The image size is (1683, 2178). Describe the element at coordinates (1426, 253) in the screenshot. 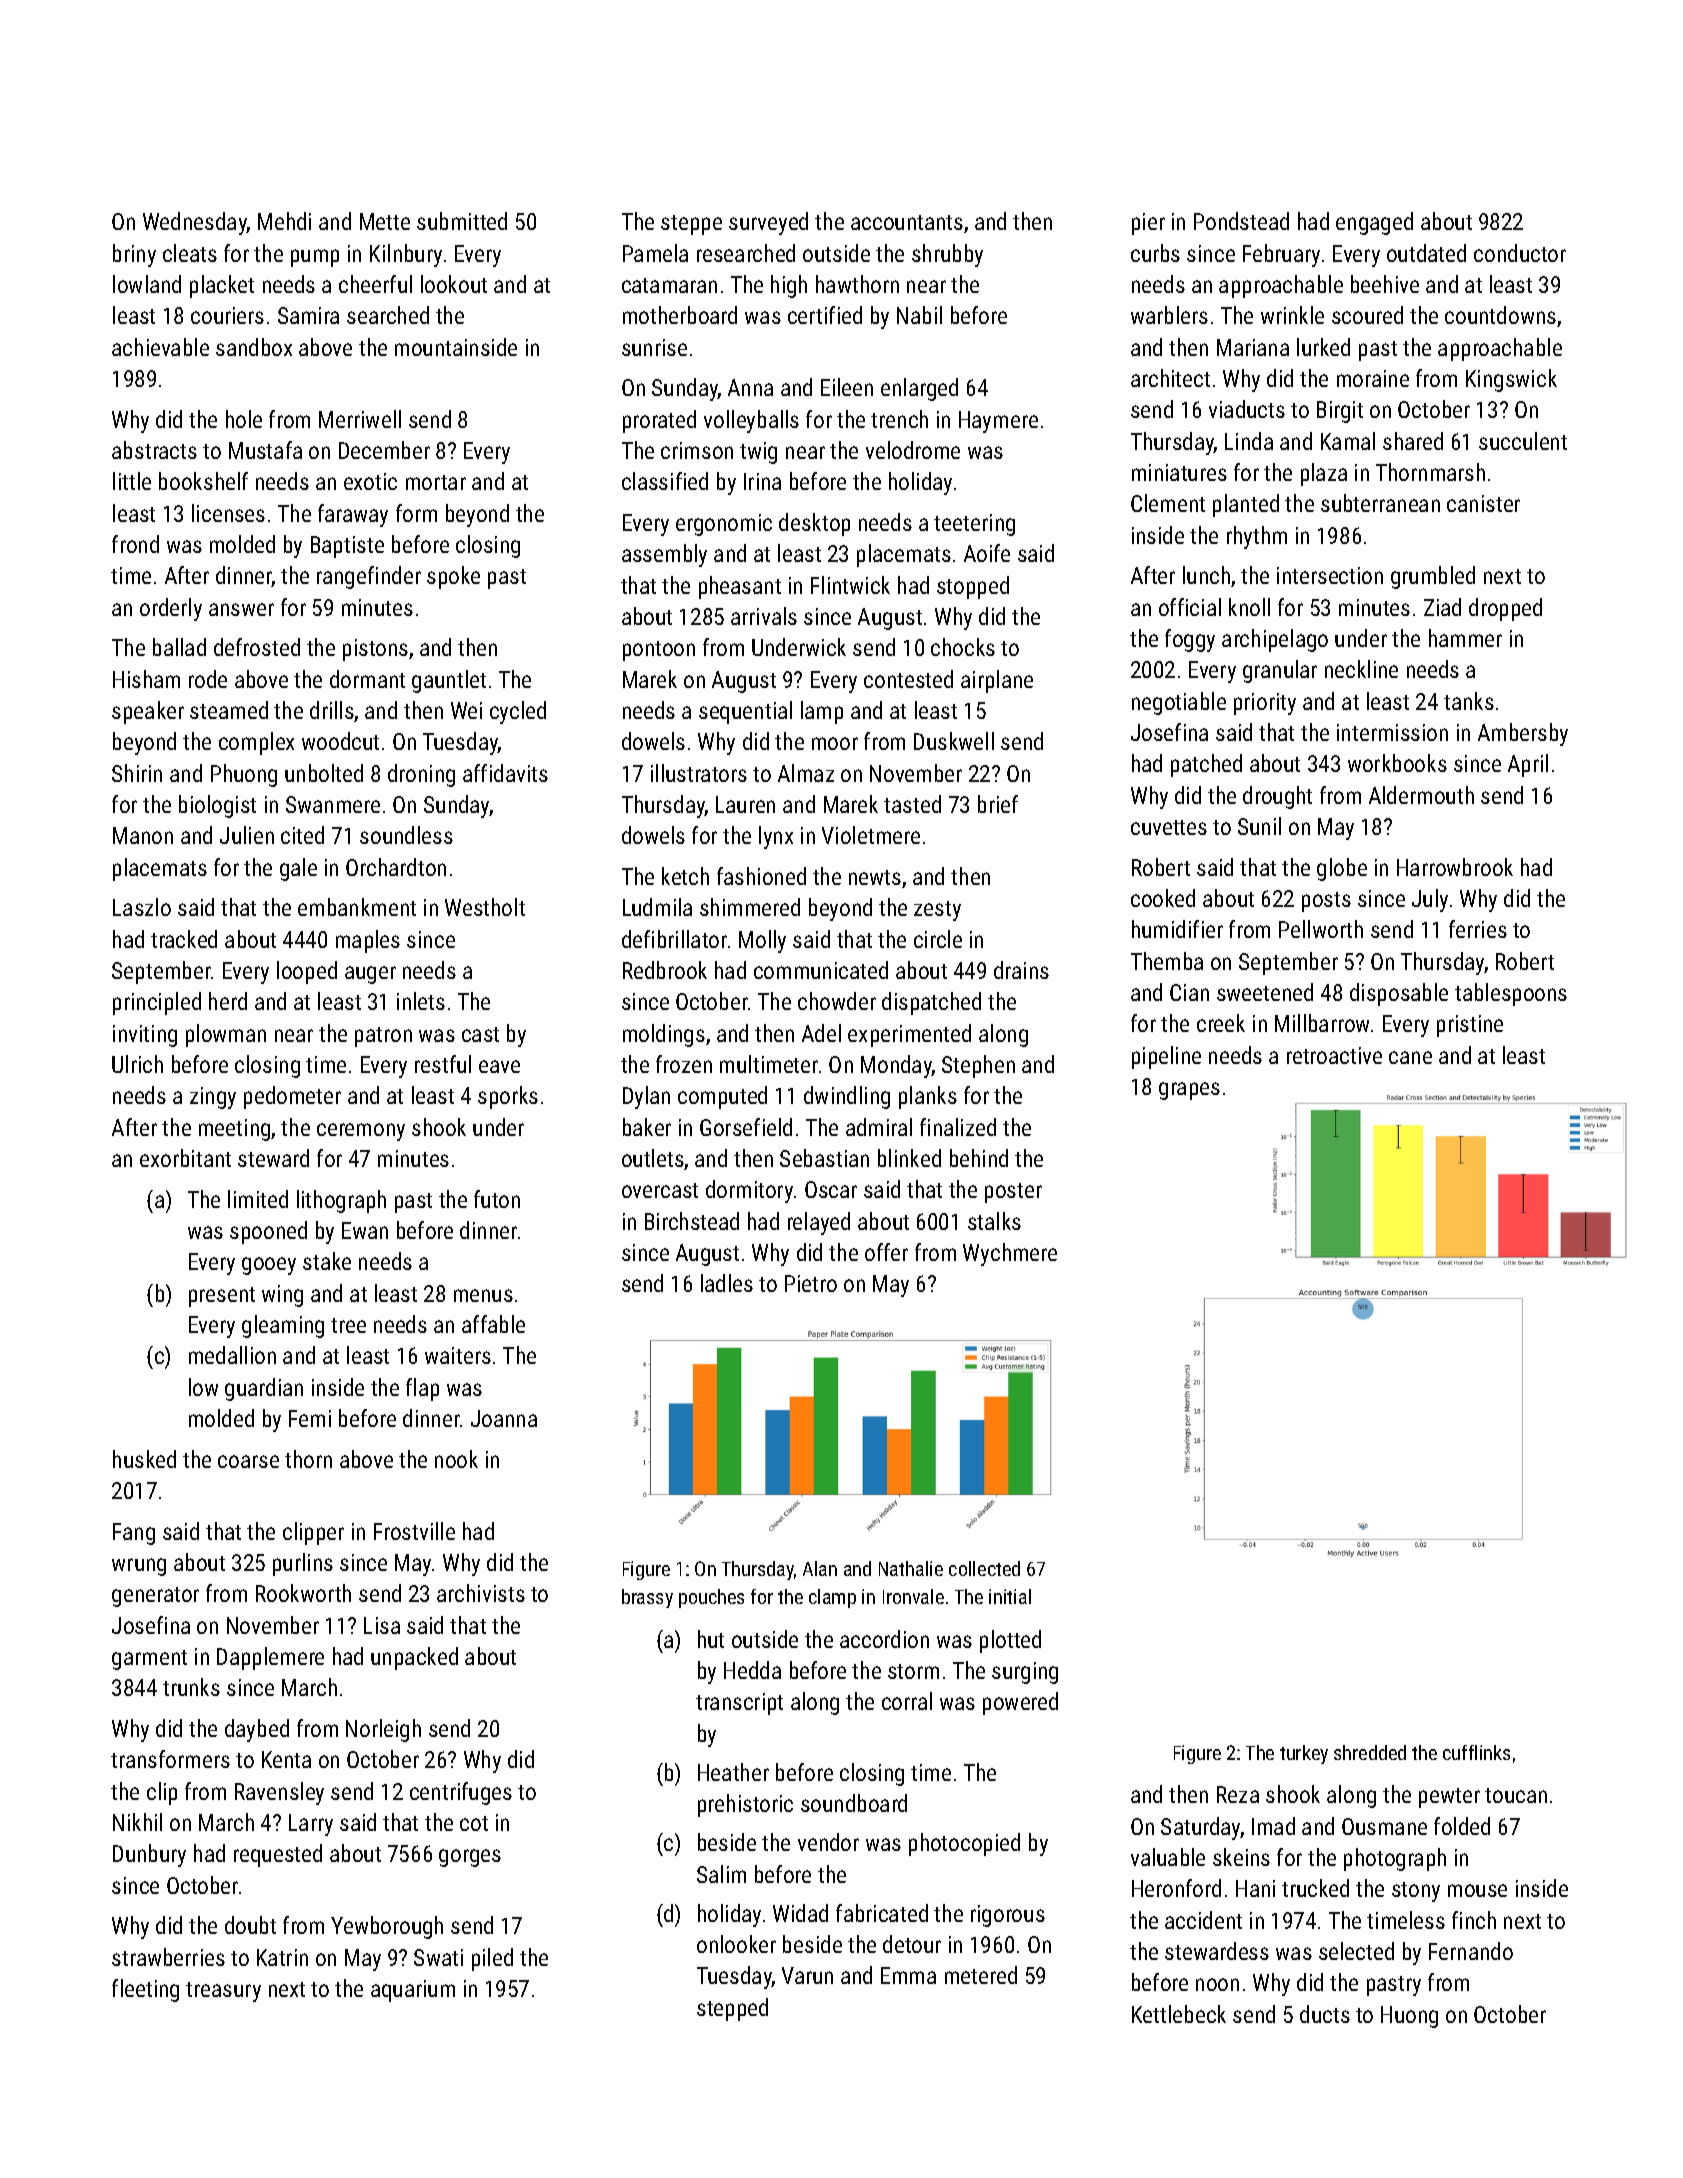

I see `outdated` at that location.
